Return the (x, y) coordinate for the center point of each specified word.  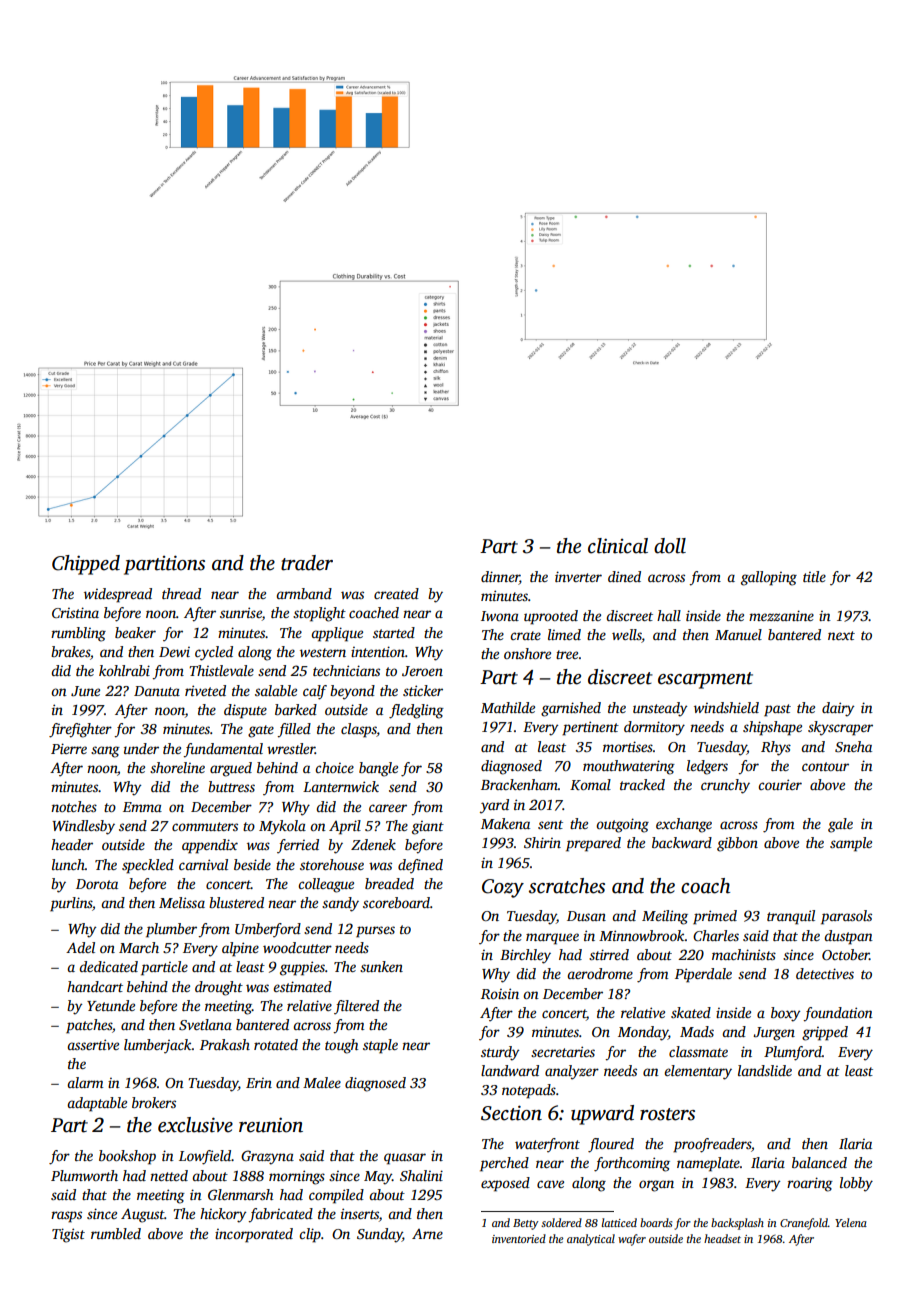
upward (602, 1115)
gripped (825, 1033)
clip (310, 1235)
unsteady (660, 709)
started (394, 632)
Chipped (86, 565)
